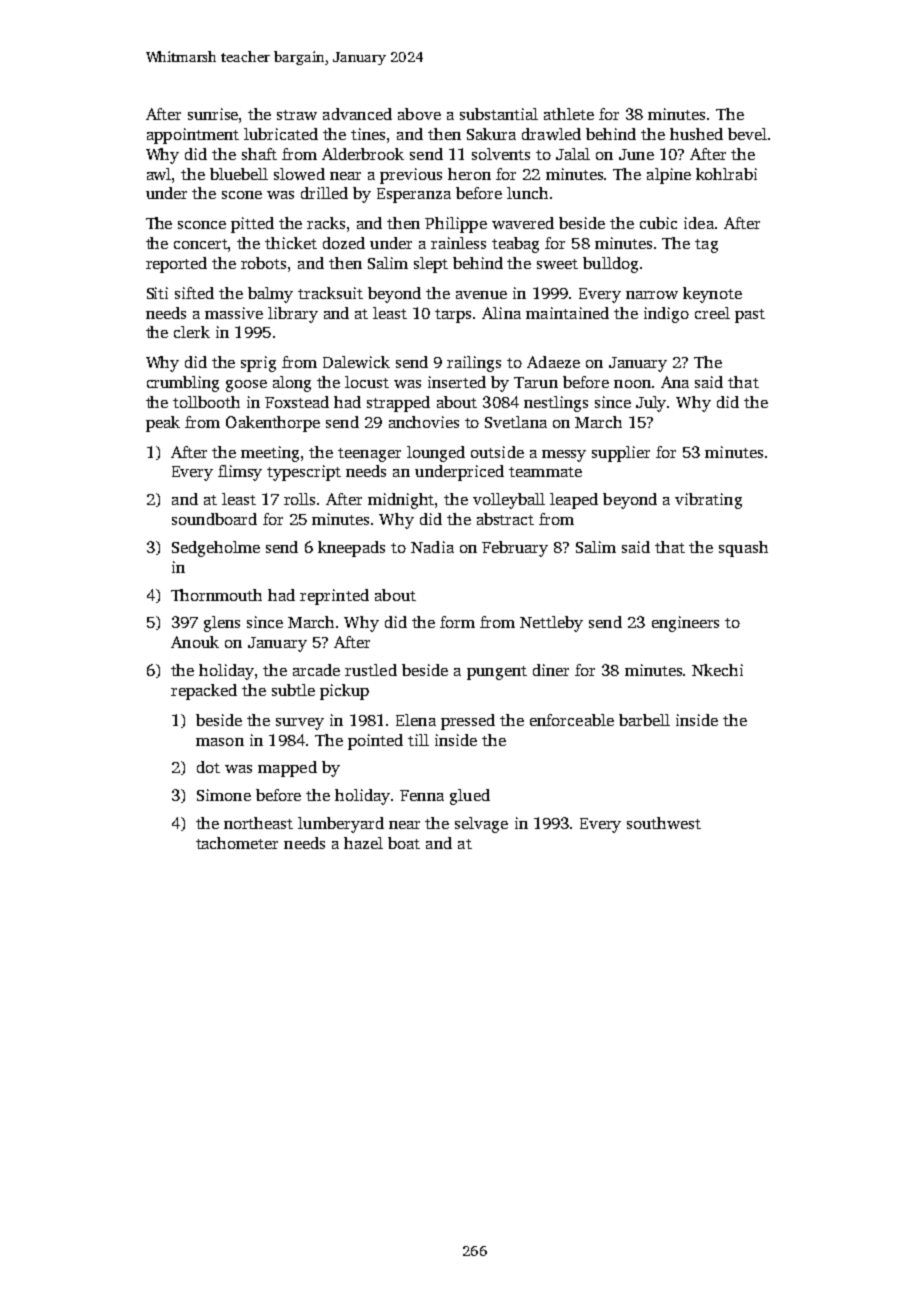  What do you see at coordinates (499, 114) in the document?
I see `substantial` at bounding box center [499, 114].
